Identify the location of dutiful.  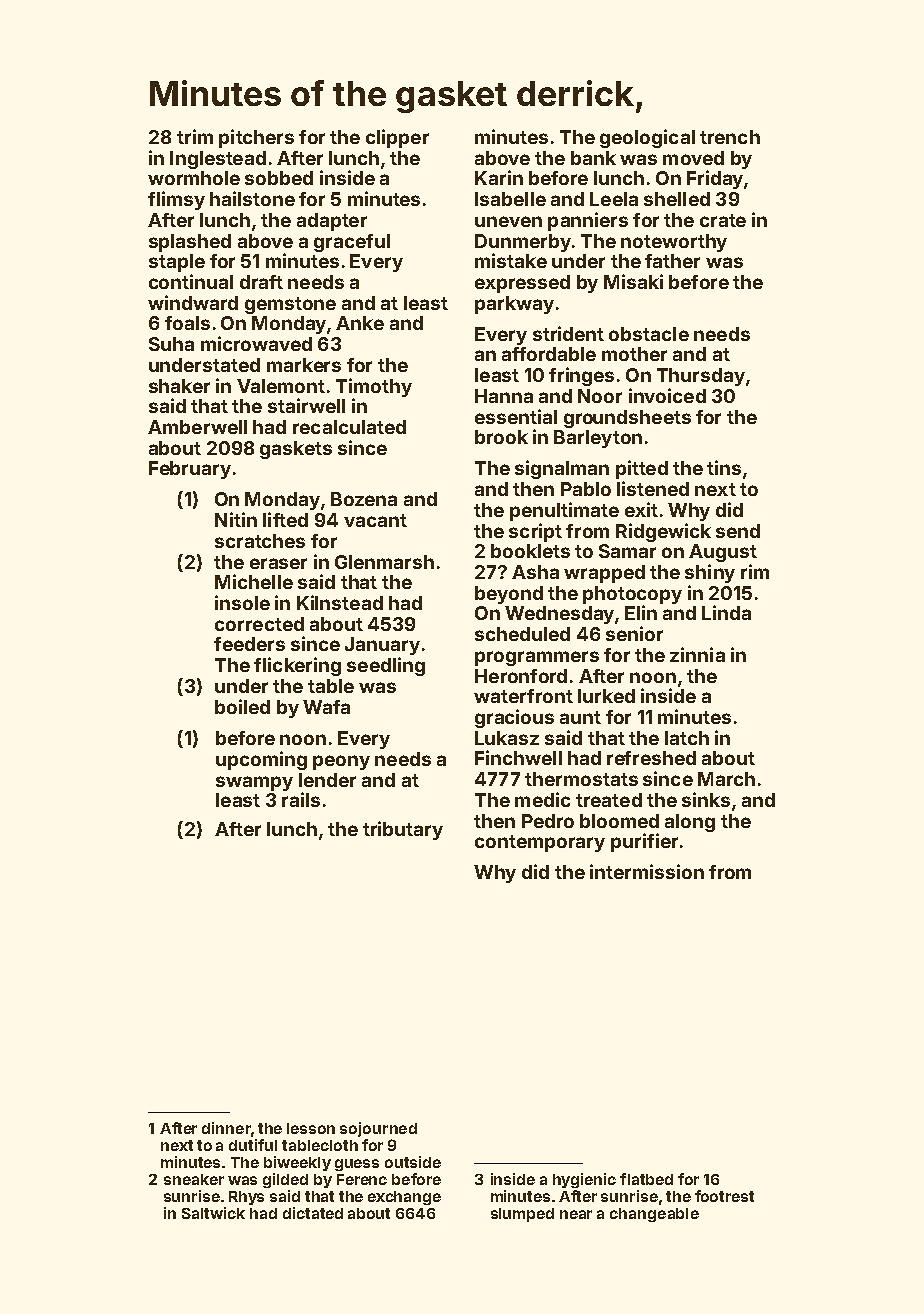
(253, 1145).
